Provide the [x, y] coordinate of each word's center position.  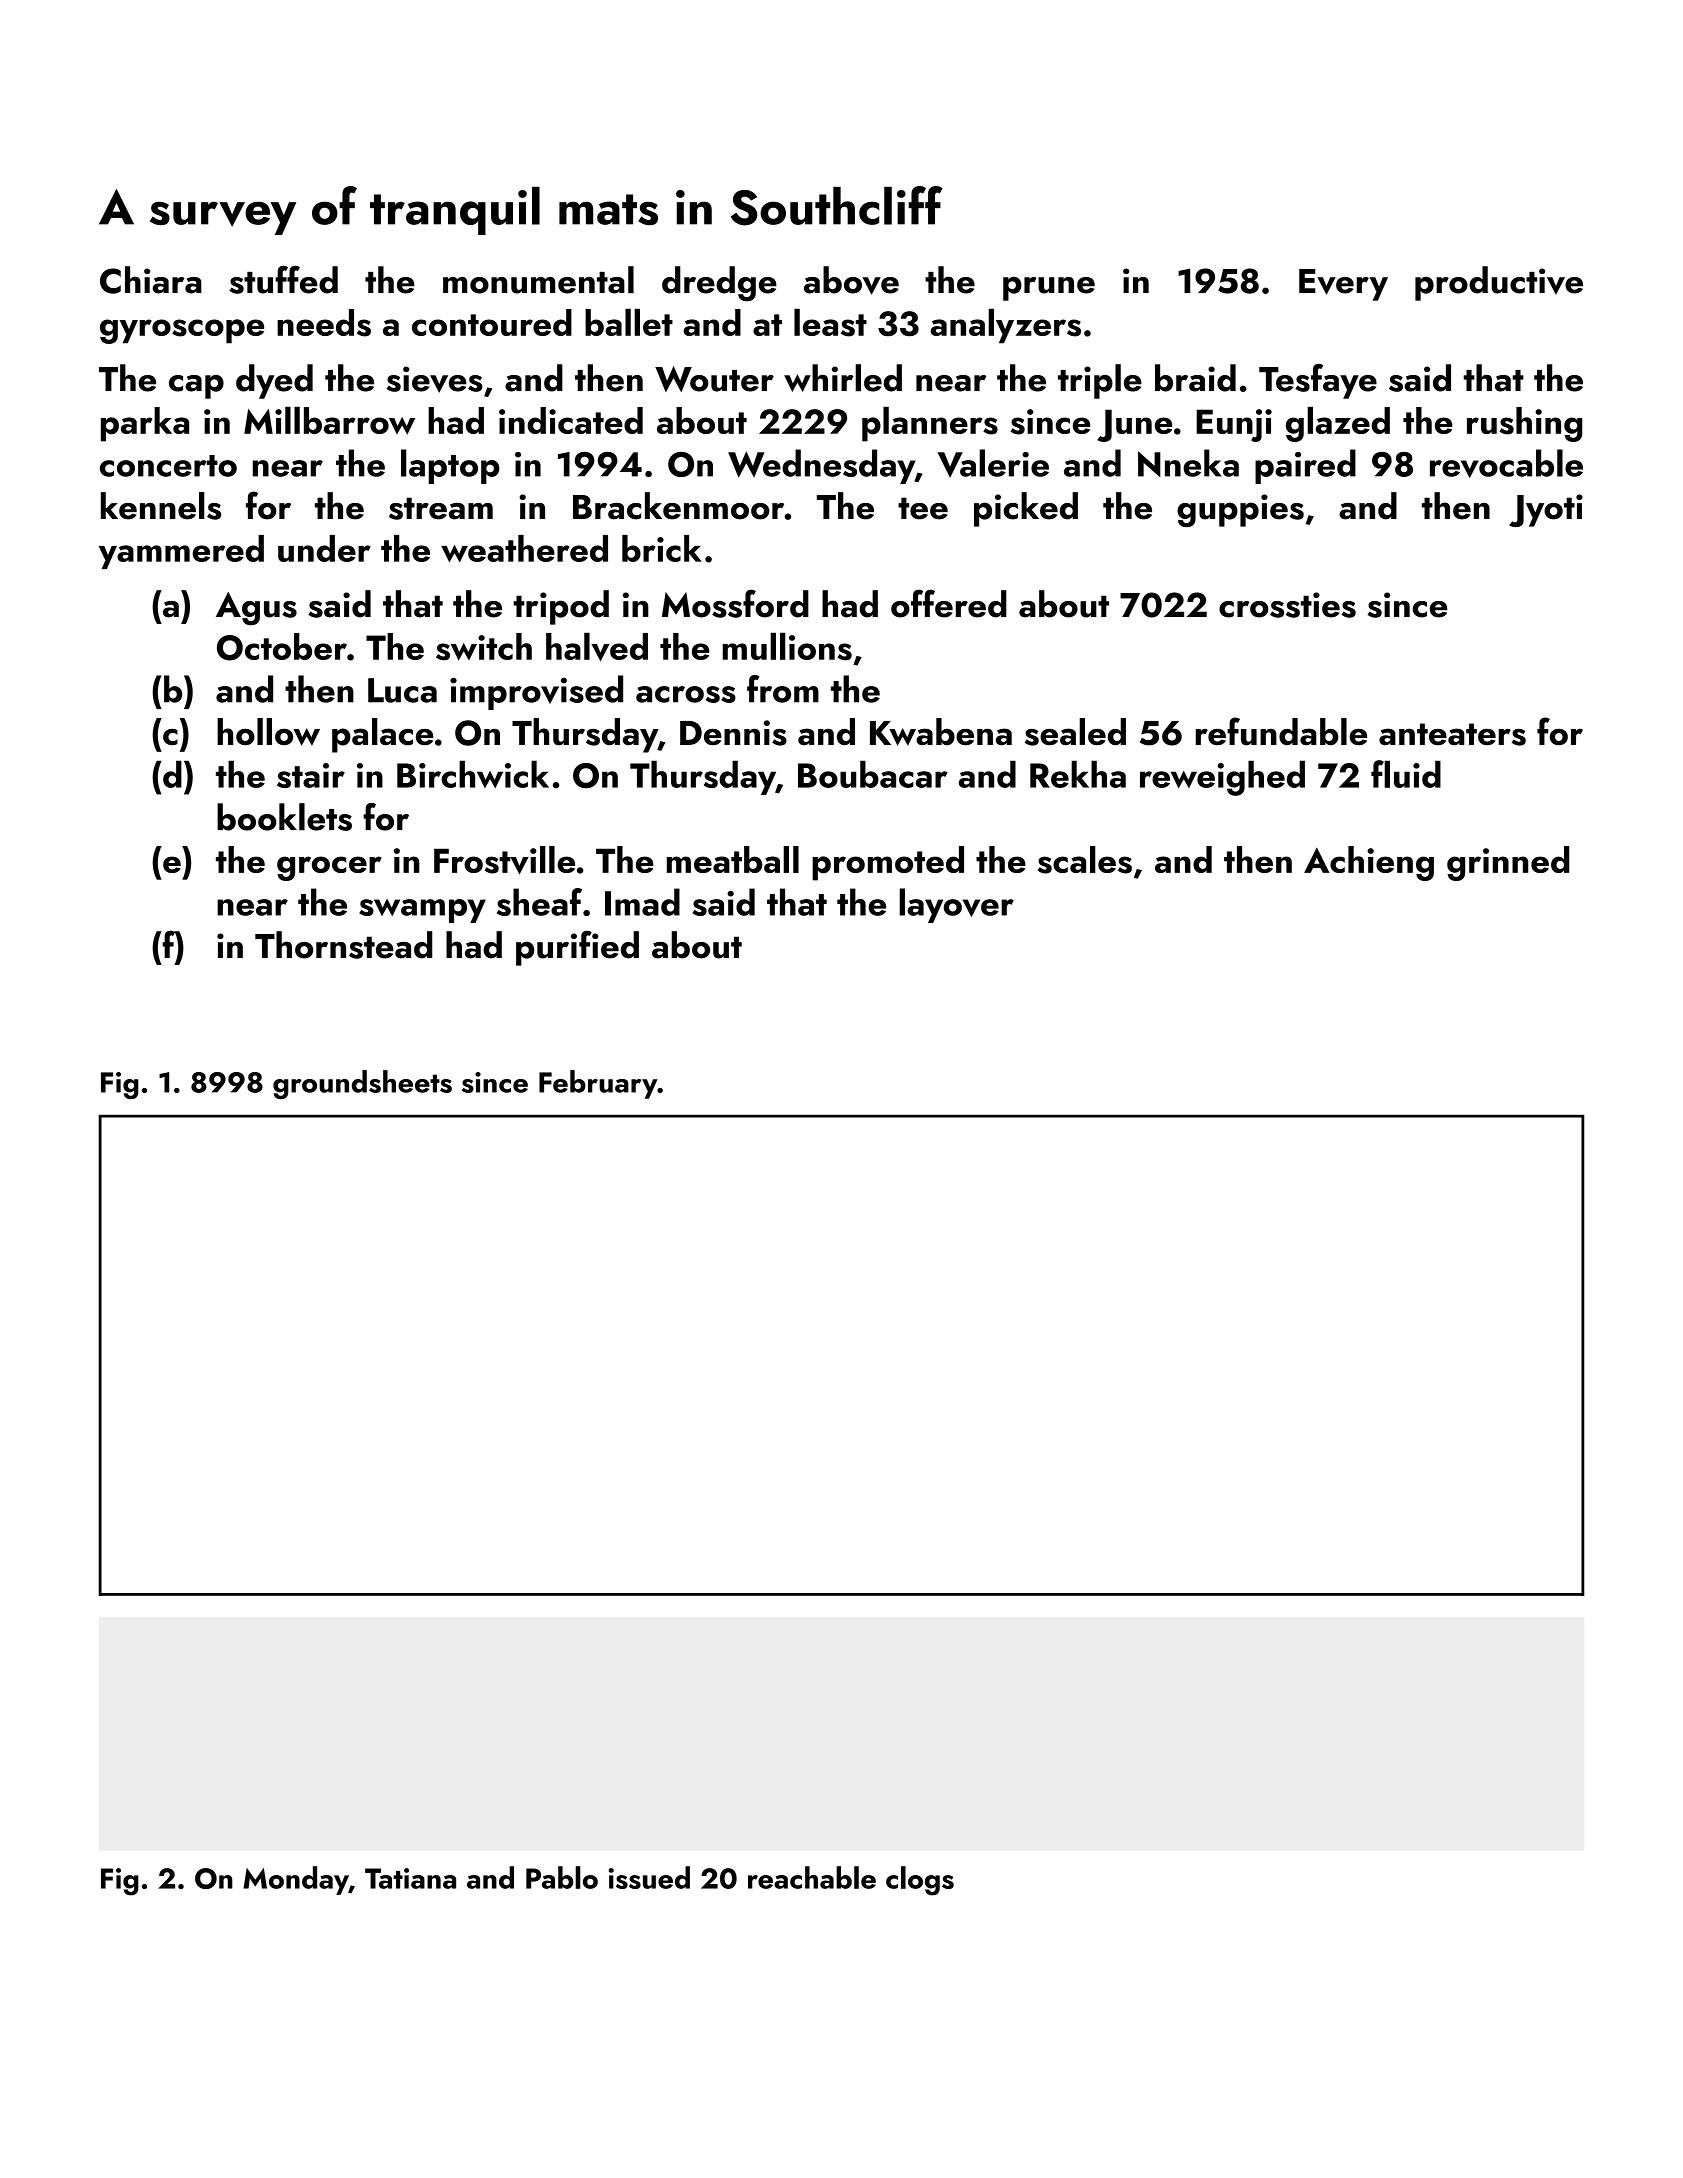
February [598, 1084]
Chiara [151, 280]
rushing [1524, 424]
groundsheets [362, 1084]
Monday [296, 1880]
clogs [920, 1881]
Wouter [714, 379]
